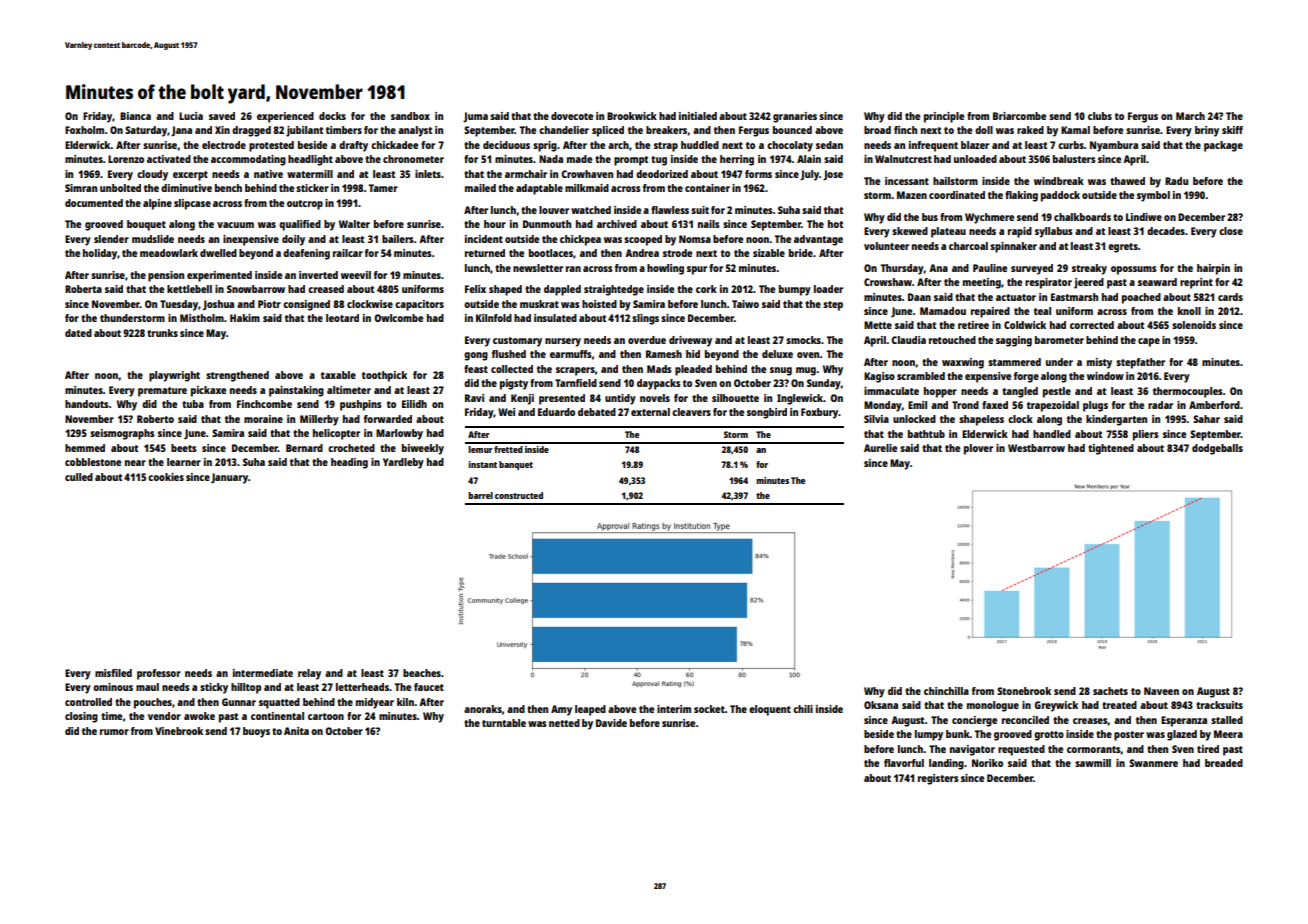 Image resolution: width=1308 pixels, height=924 pixels. Describe the element at coordinates (1231, 231) in the page. I see `close` at that location.
